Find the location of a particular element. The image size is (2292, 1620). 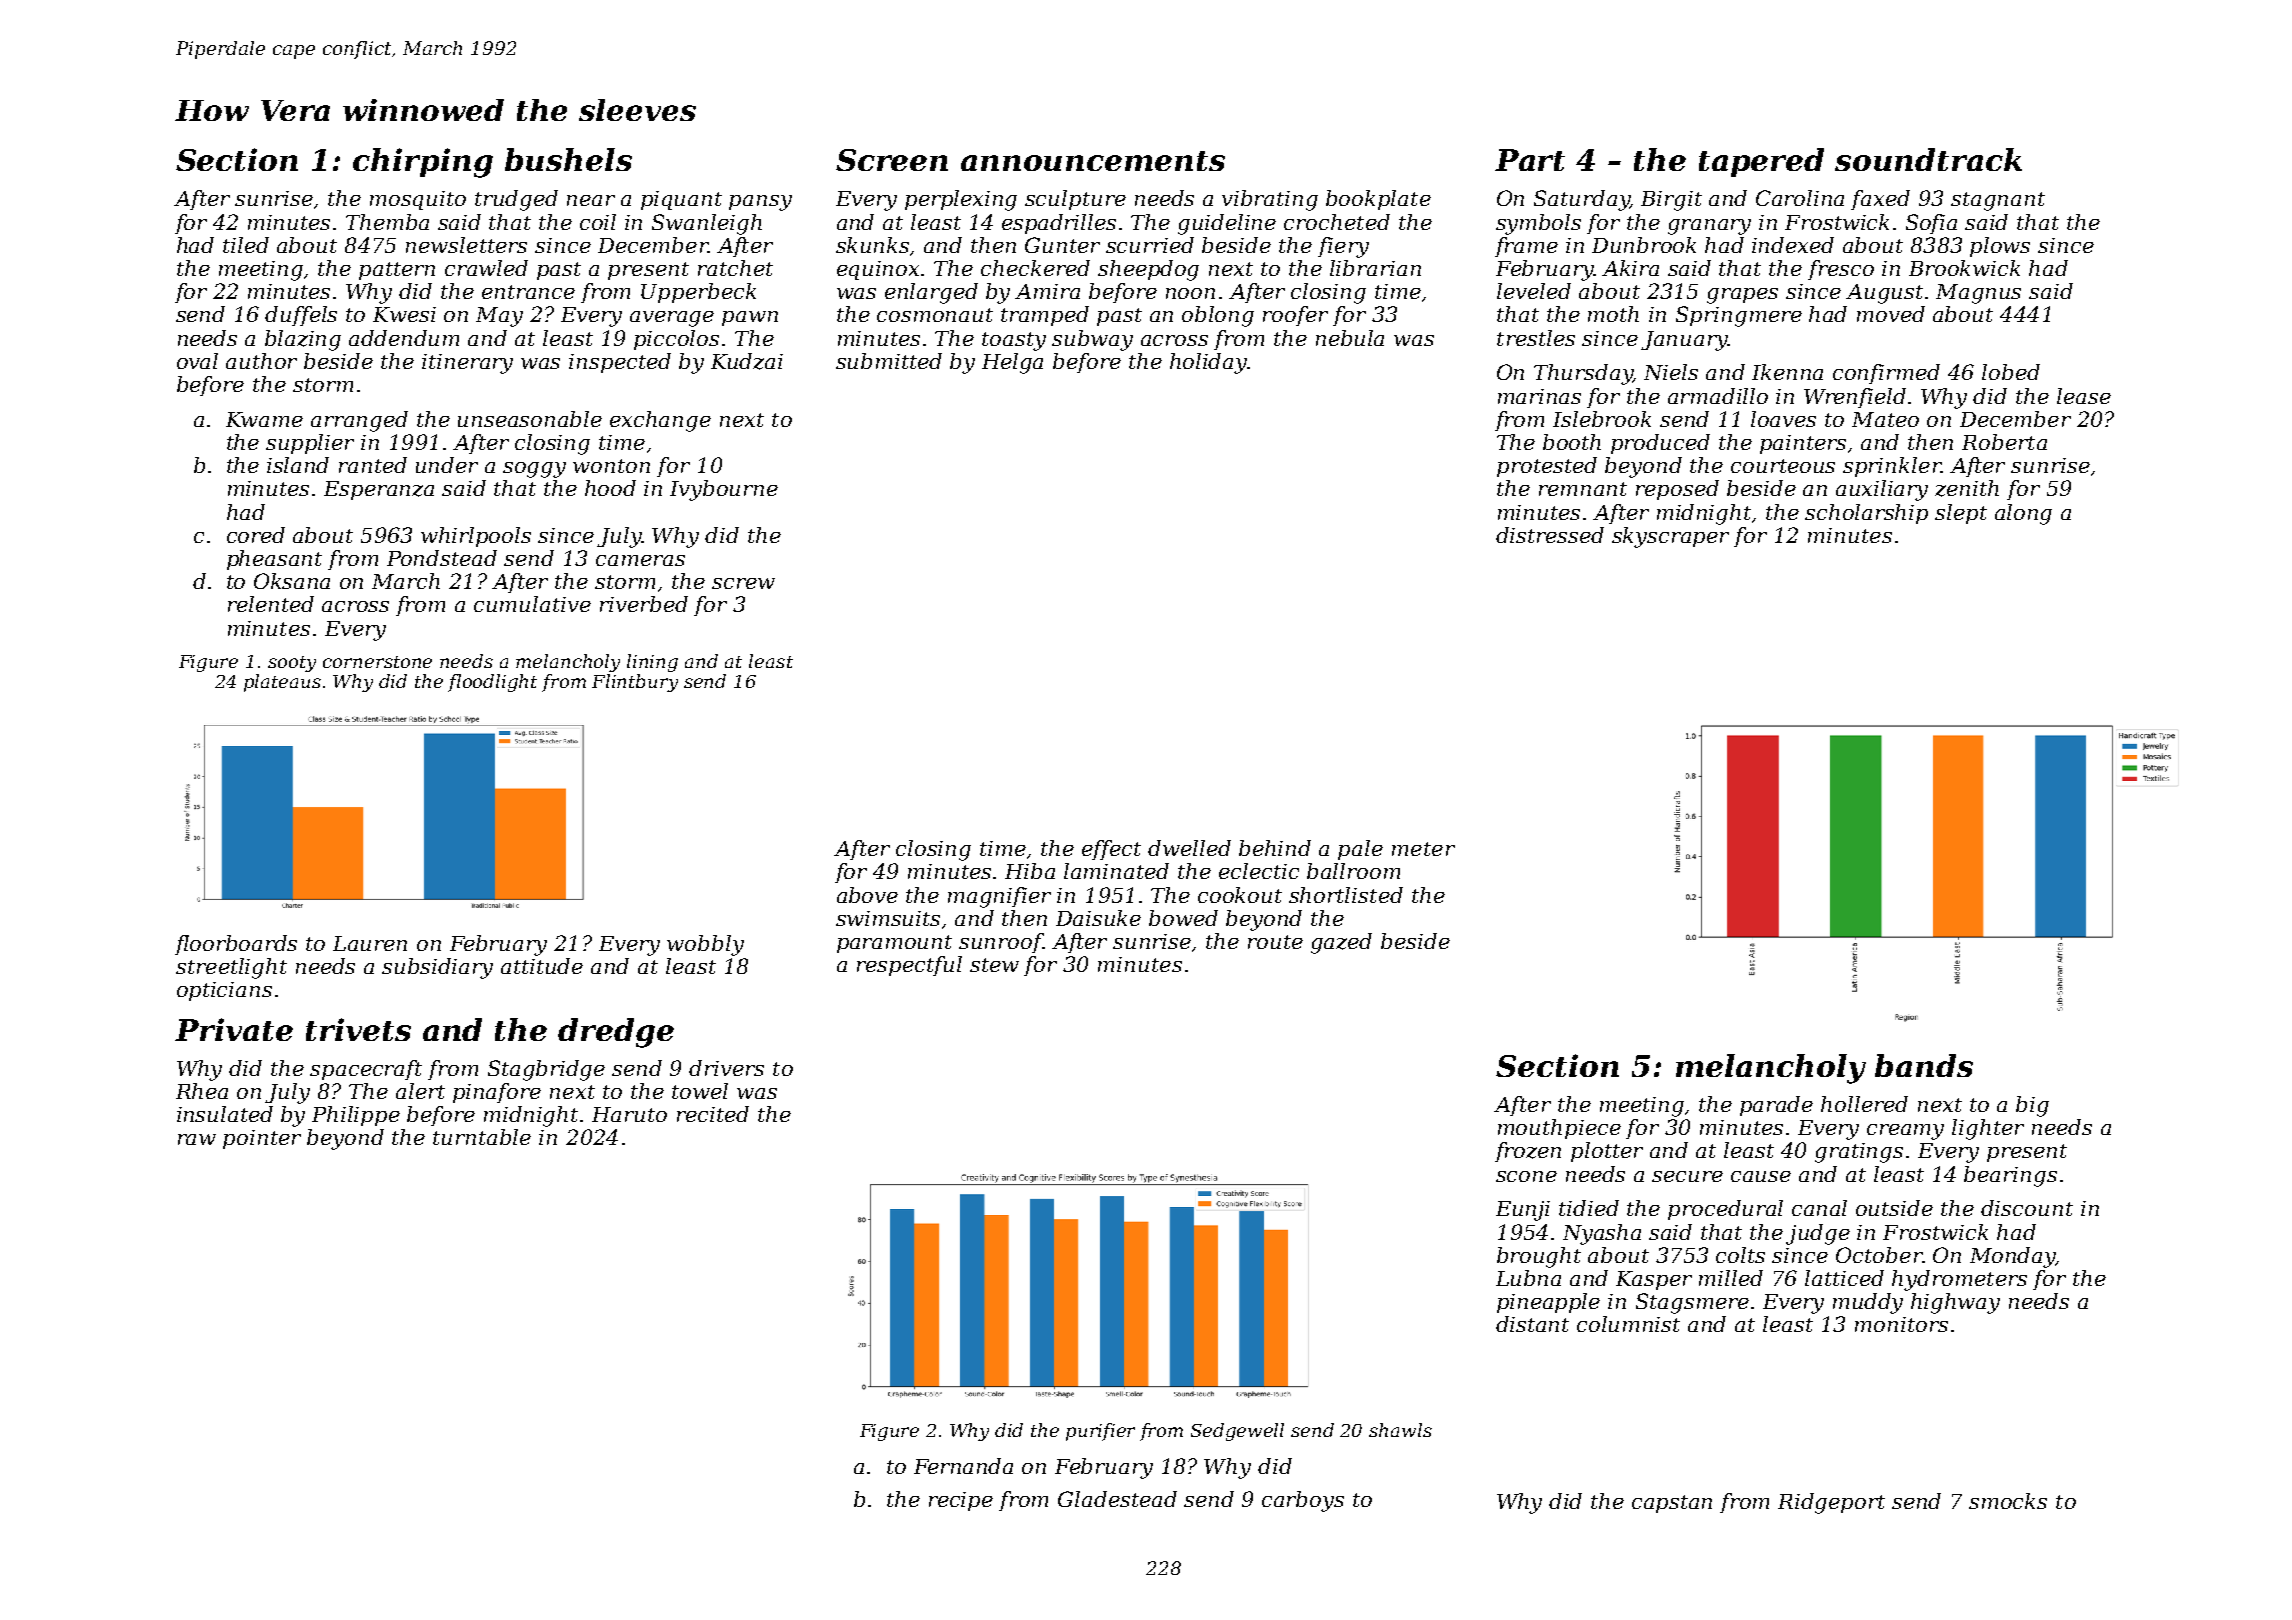

parade is located at coordinates (1776, 1106).
